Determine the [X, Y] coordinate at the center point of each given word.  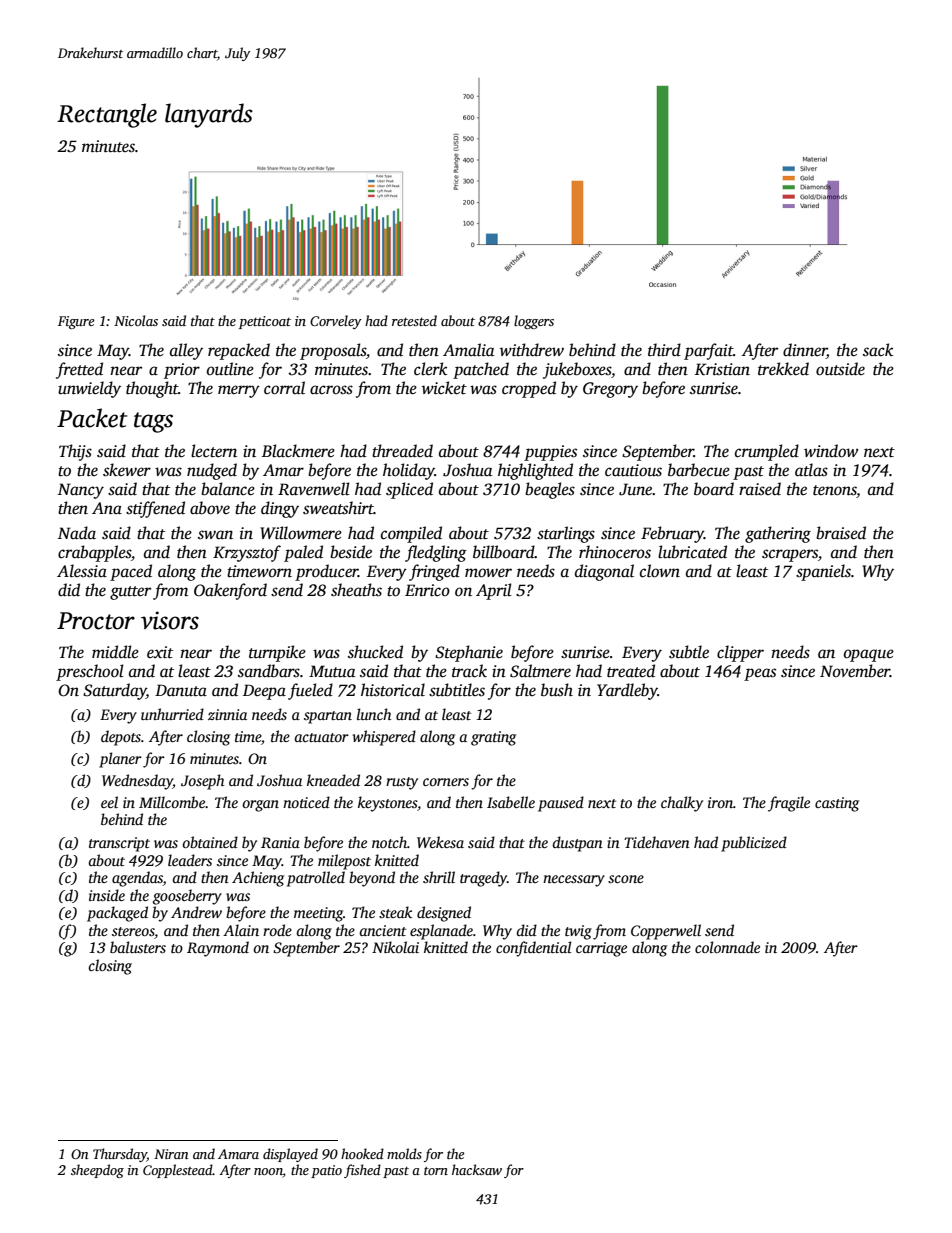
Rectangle [107, 115]
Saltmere [540, 671]
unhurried [172, 714]
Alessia [82, 571]
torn [436, 1171]
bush [557, 690]
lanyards [209, 115]
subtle [689, 652]
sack [878, 350]
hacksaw [477, 1169]
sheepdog [97, 1171]
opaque [869, 655]
